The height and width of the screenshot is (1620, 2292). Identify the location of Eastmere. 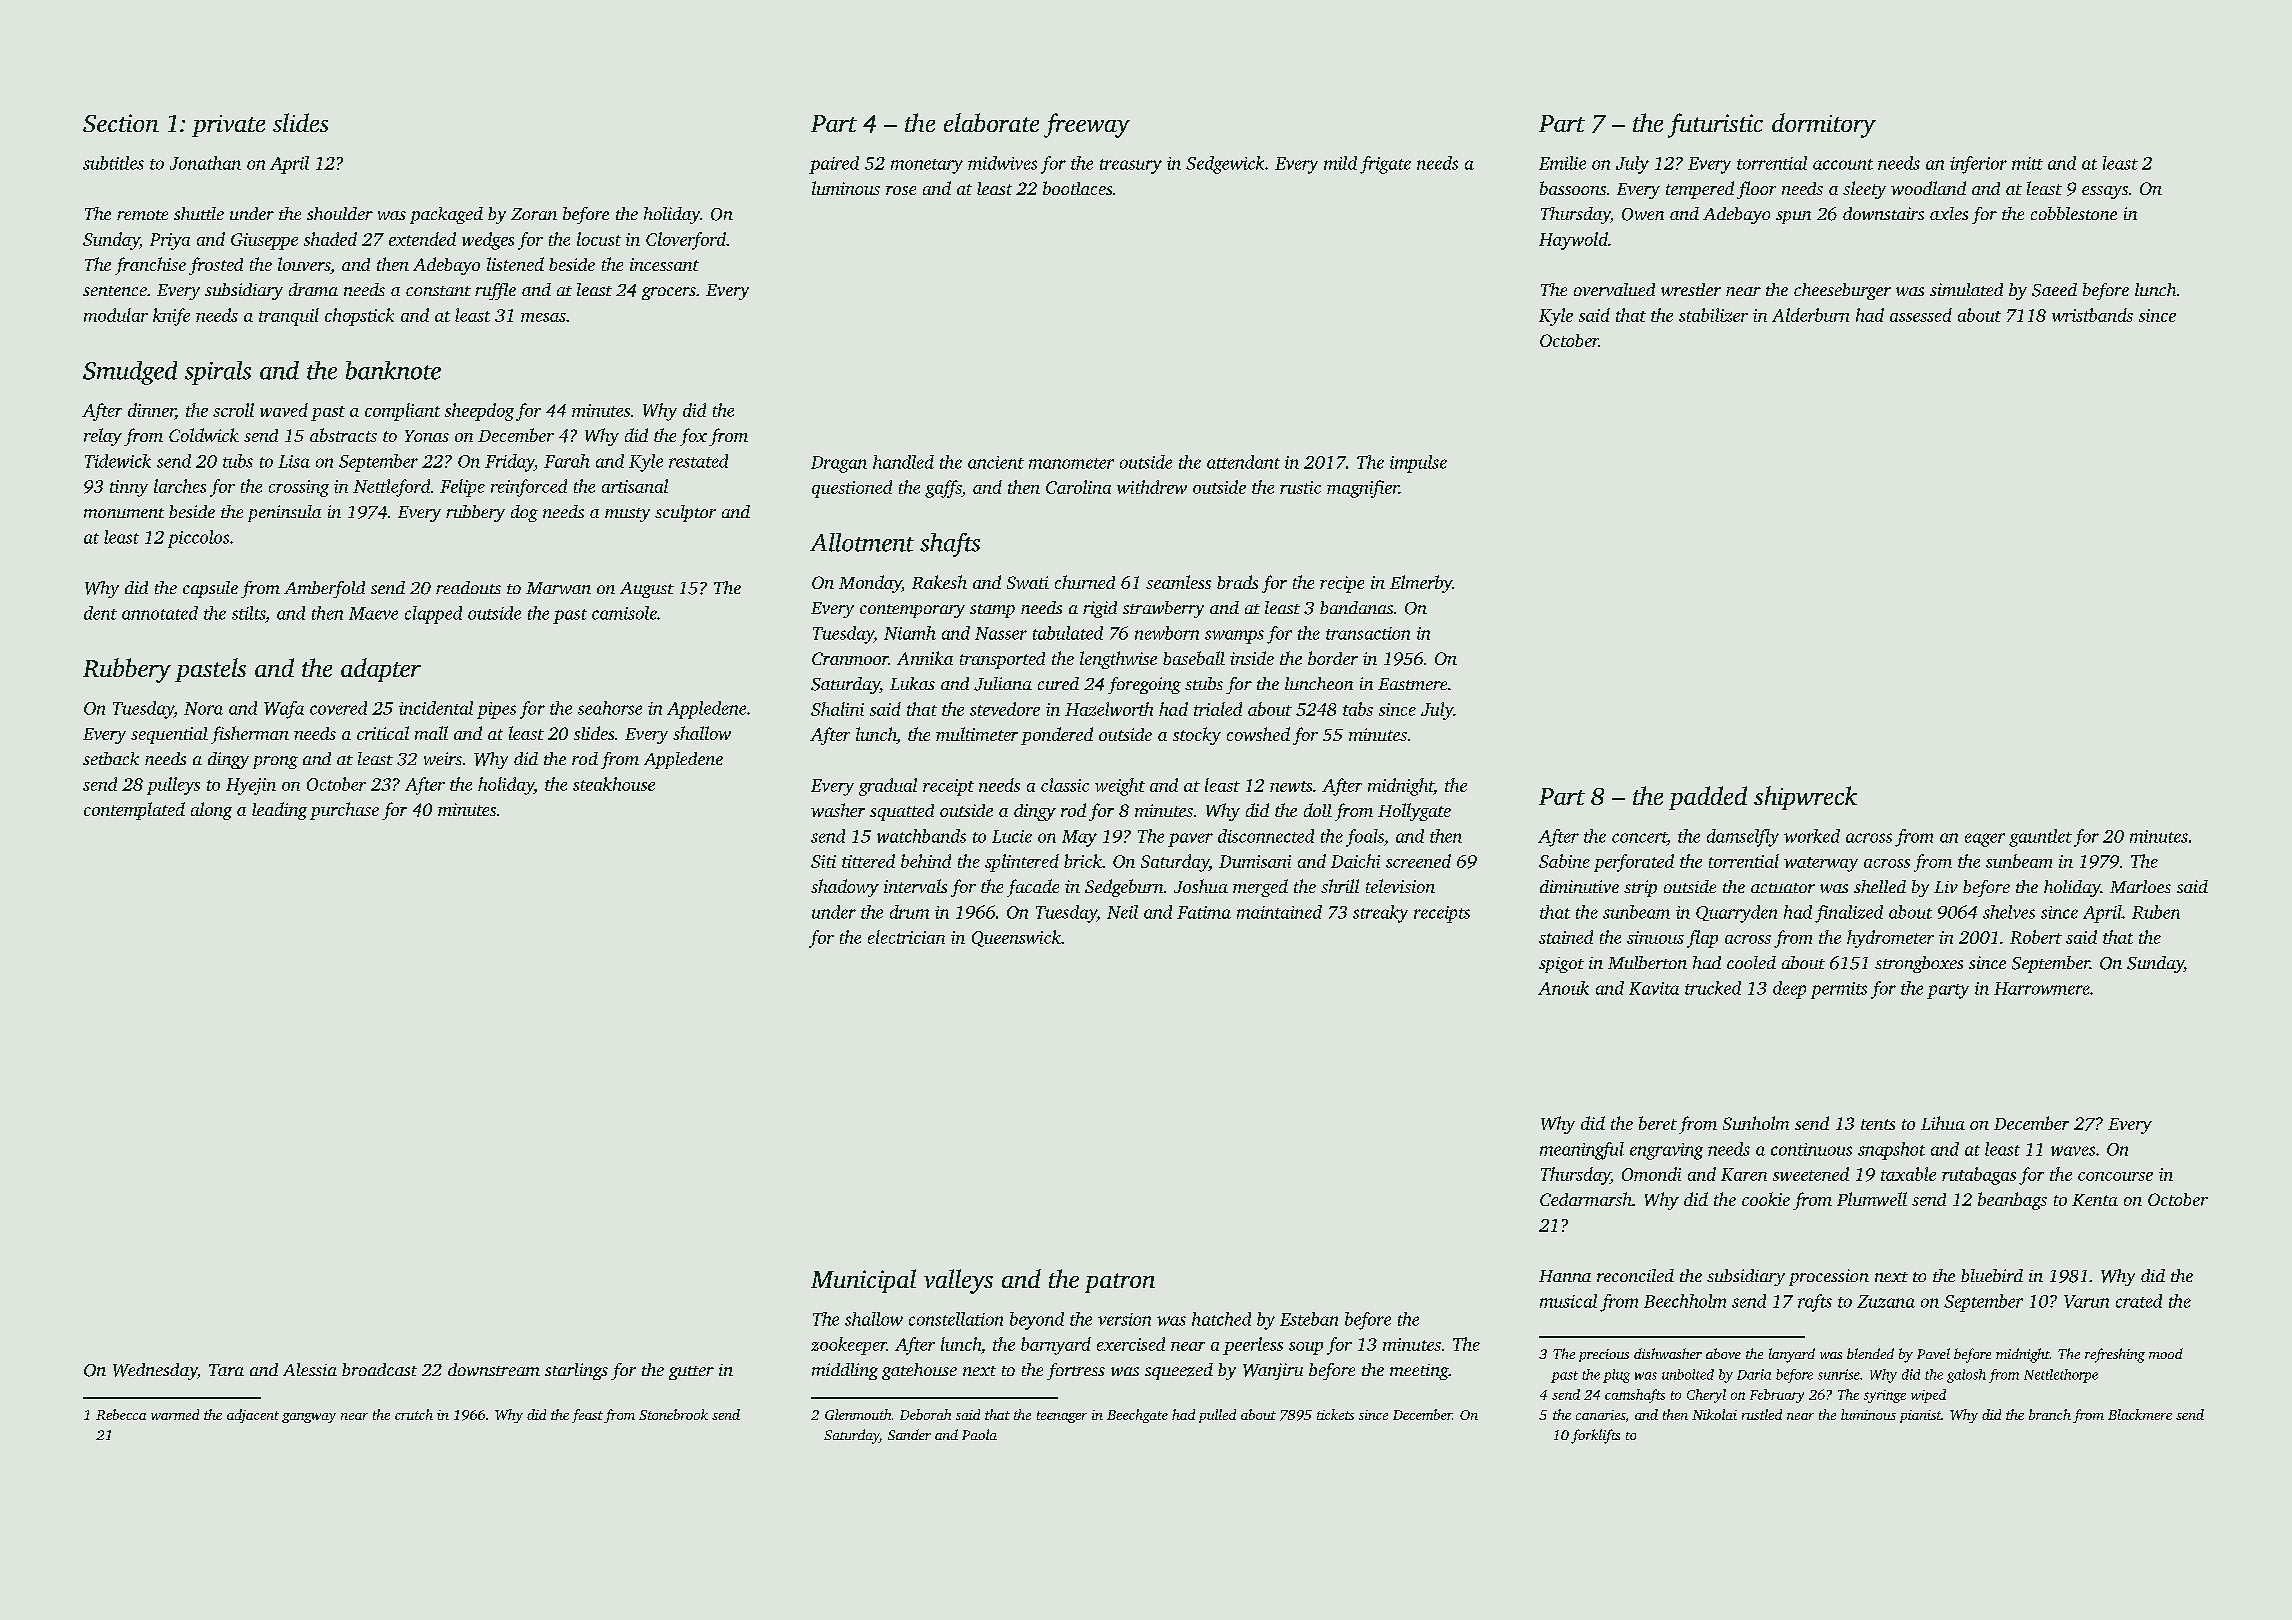
(1412, 684).
